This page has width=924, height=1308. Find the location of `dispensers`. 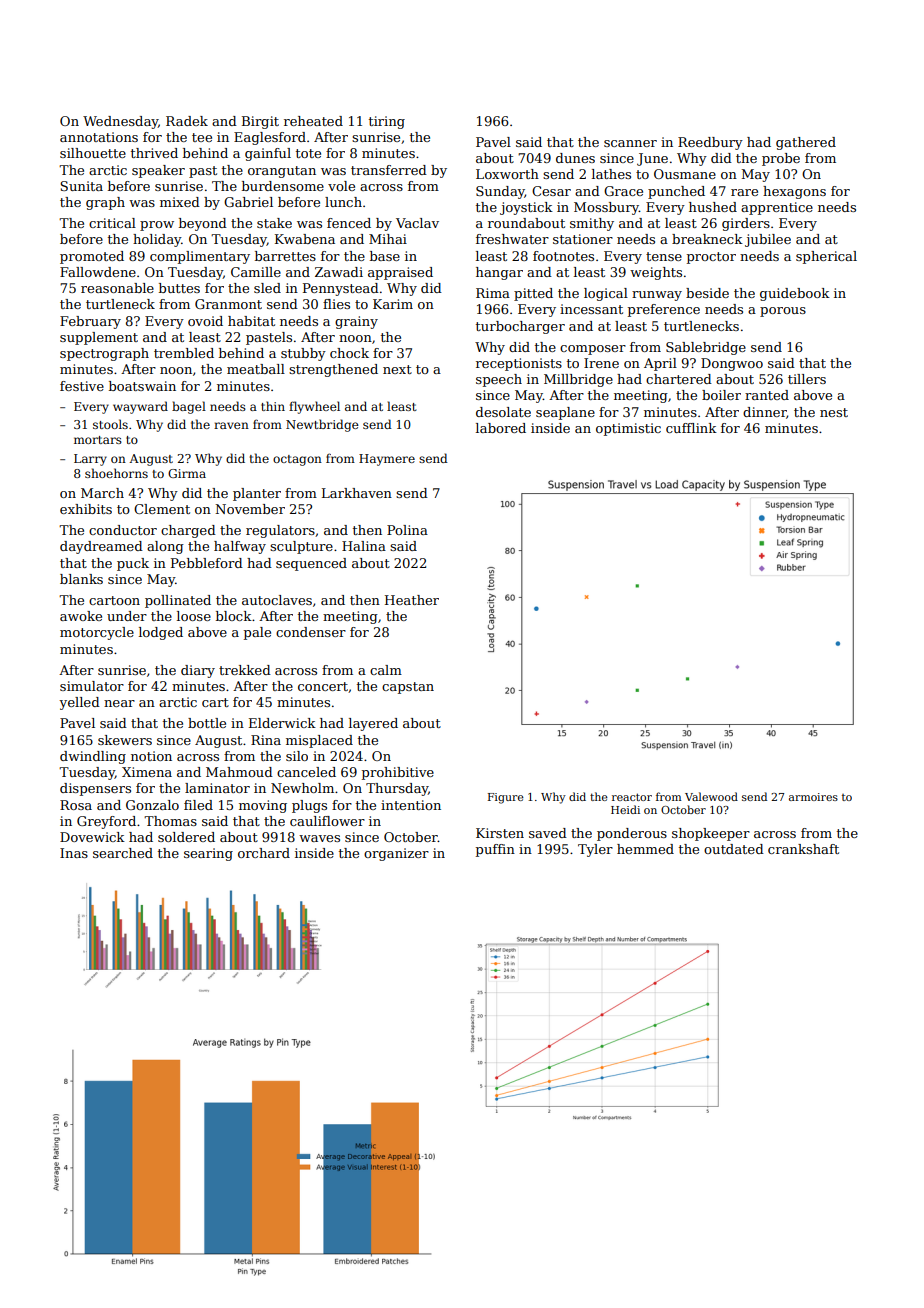

dispensers is located at coordinates (95, 789).
